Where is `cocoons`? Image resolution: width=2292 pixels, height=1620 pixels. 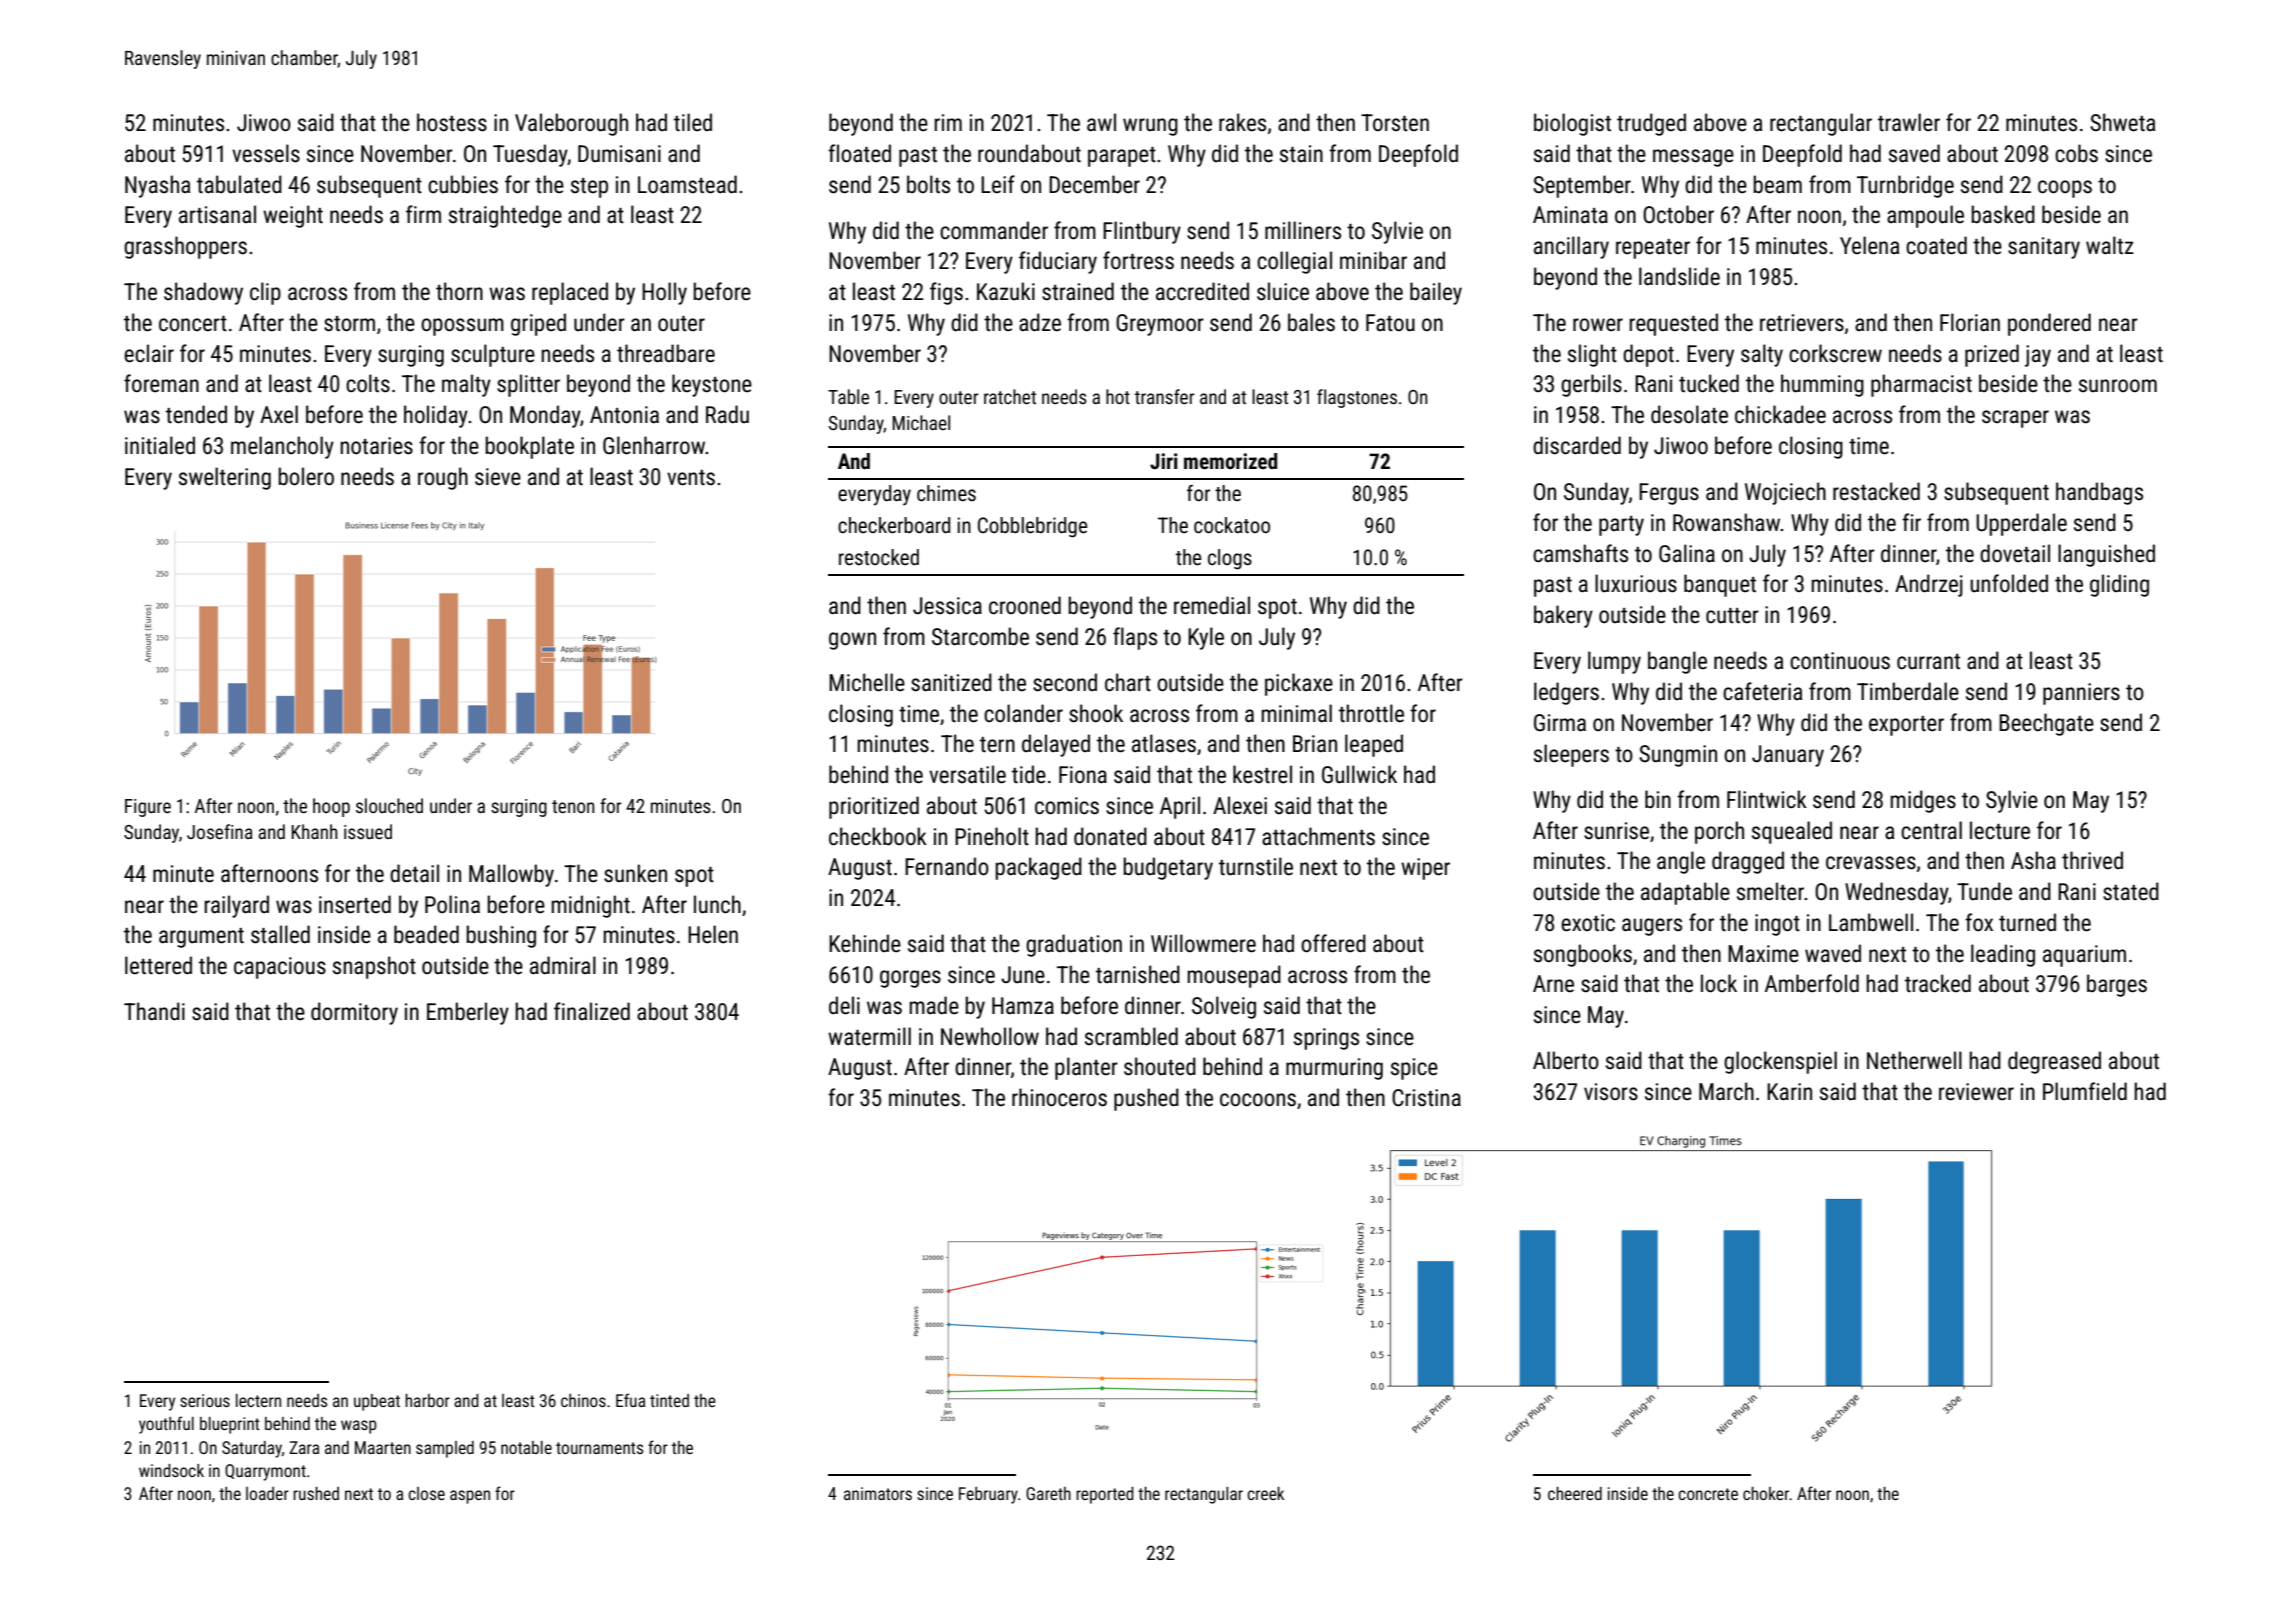 cocoons is located at coordinates (1258, 1100).
